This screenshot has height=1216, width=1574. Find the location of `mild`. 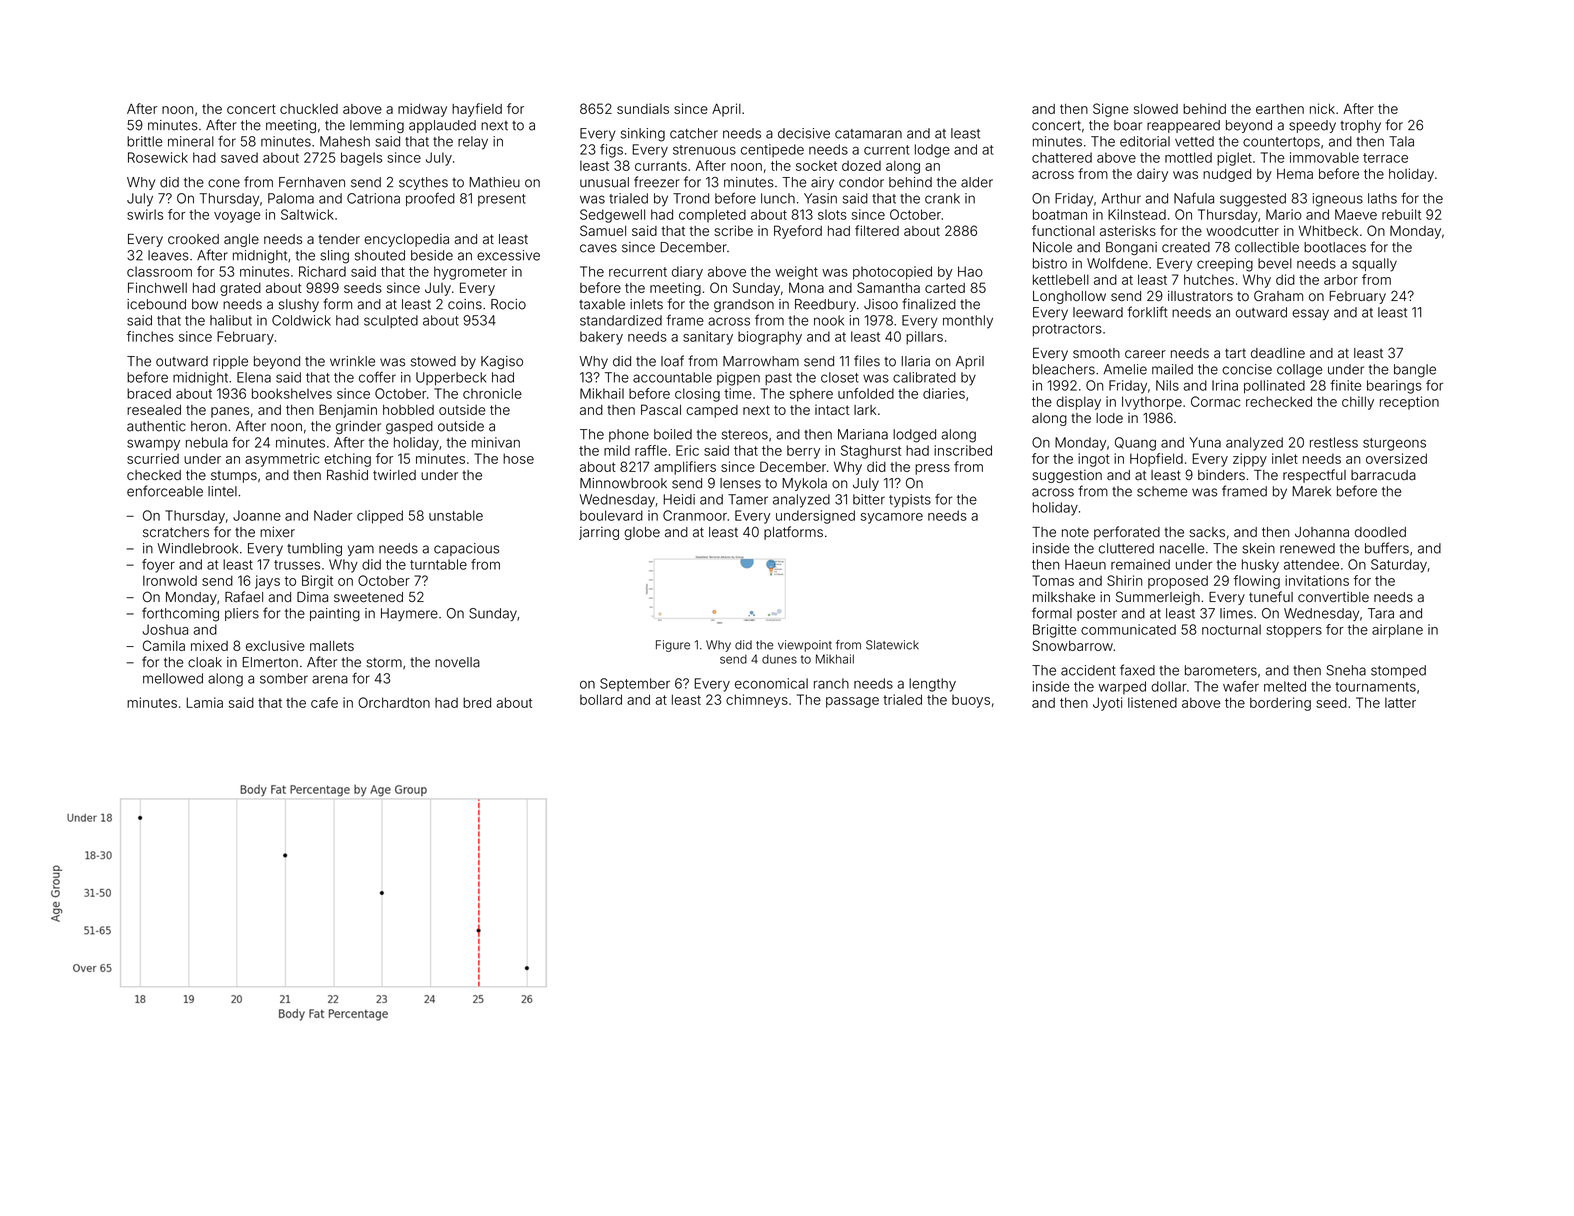

mild is located at coordinates (617, 450).
